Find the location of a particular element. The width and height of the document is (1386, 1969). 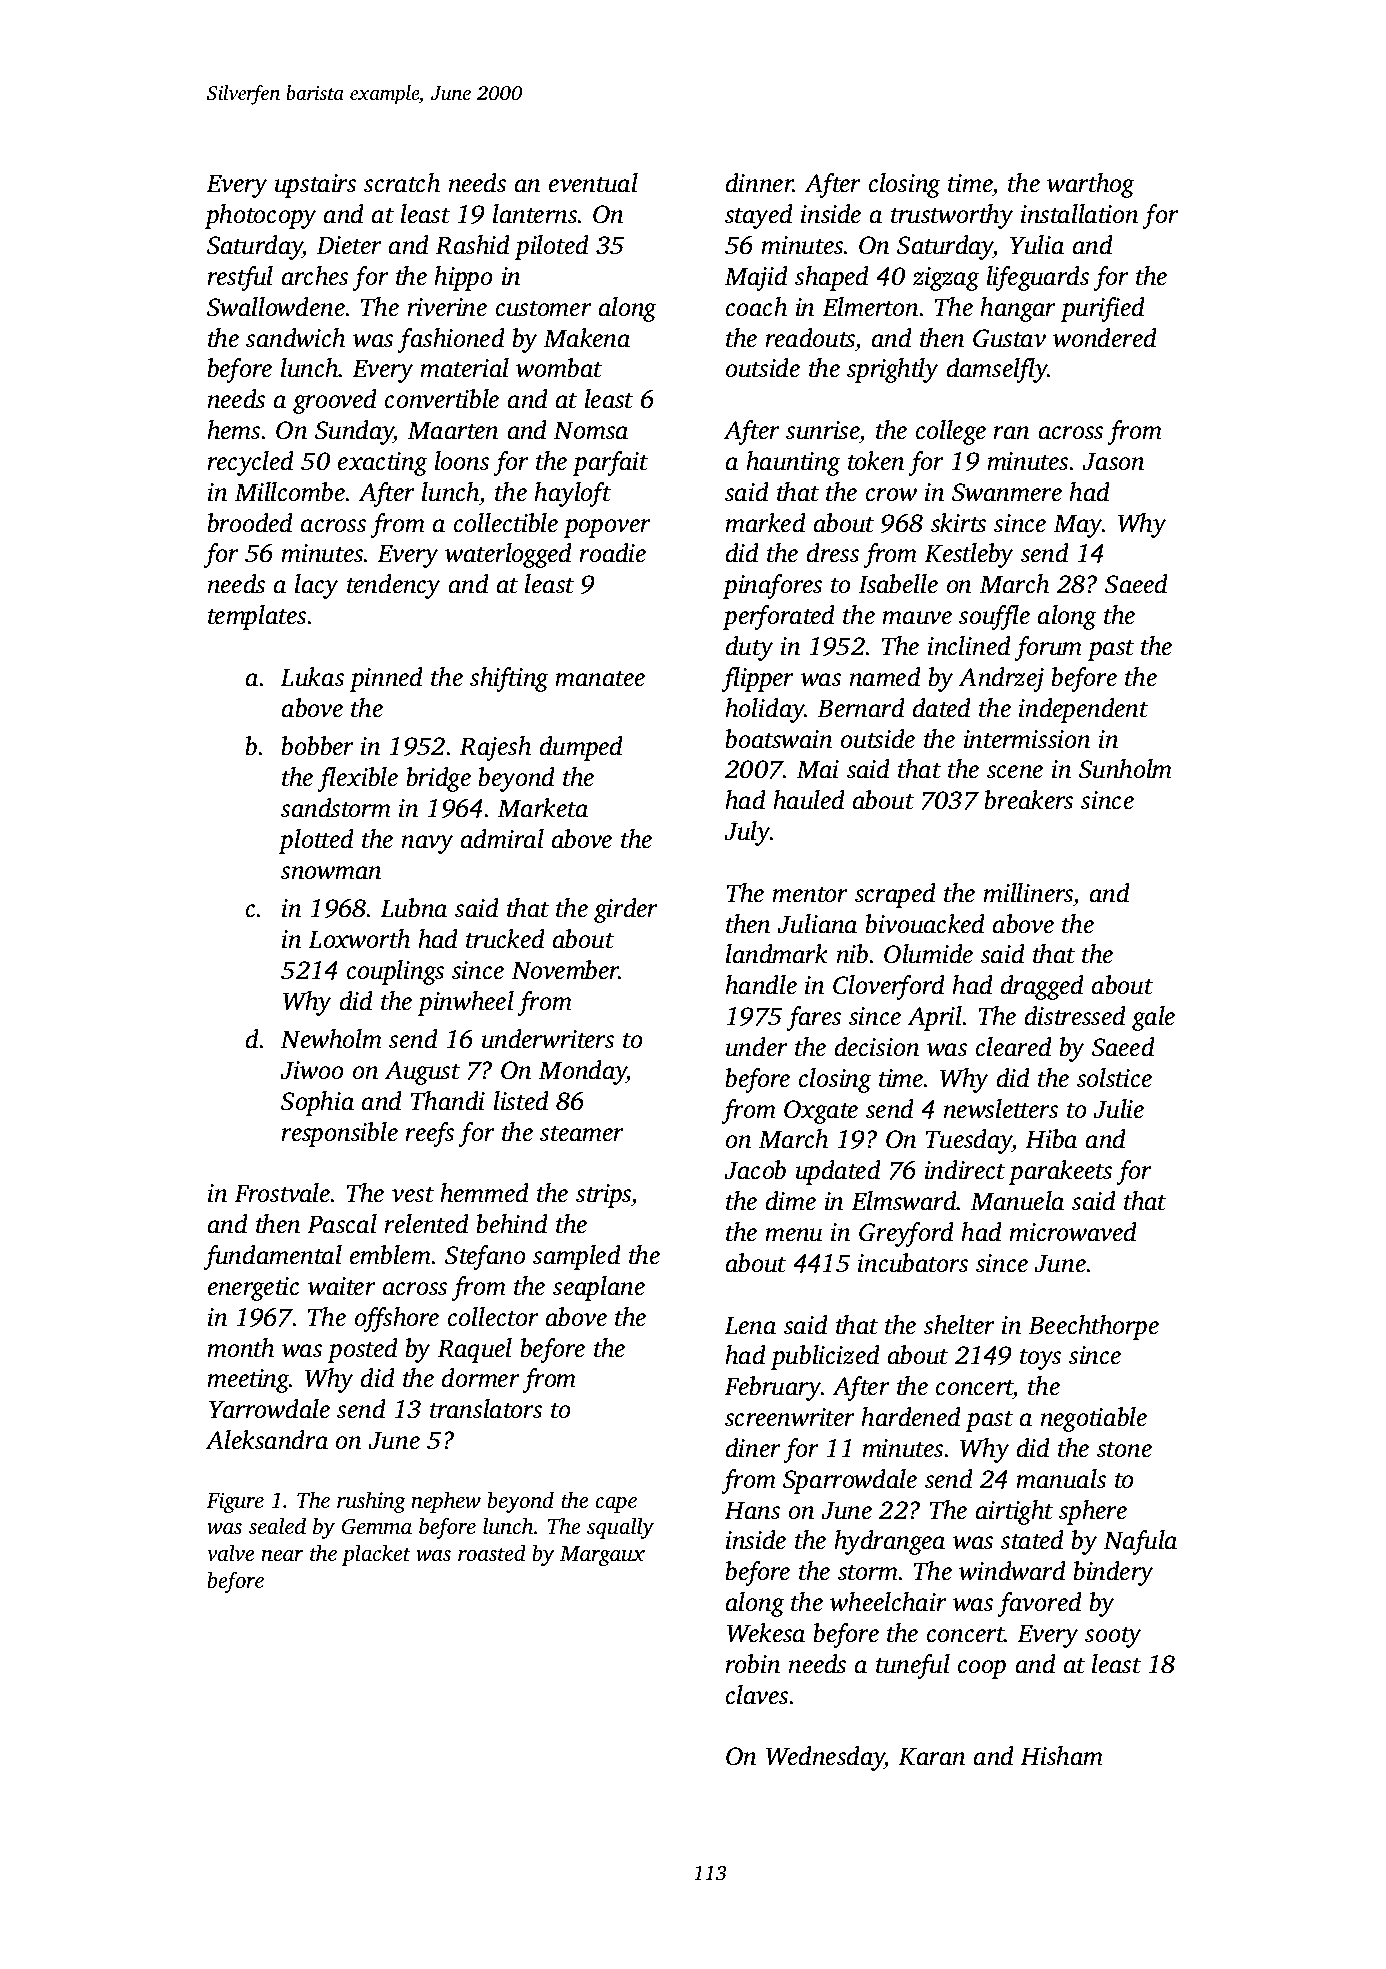

collectible is located at coordinates (506, 523).
